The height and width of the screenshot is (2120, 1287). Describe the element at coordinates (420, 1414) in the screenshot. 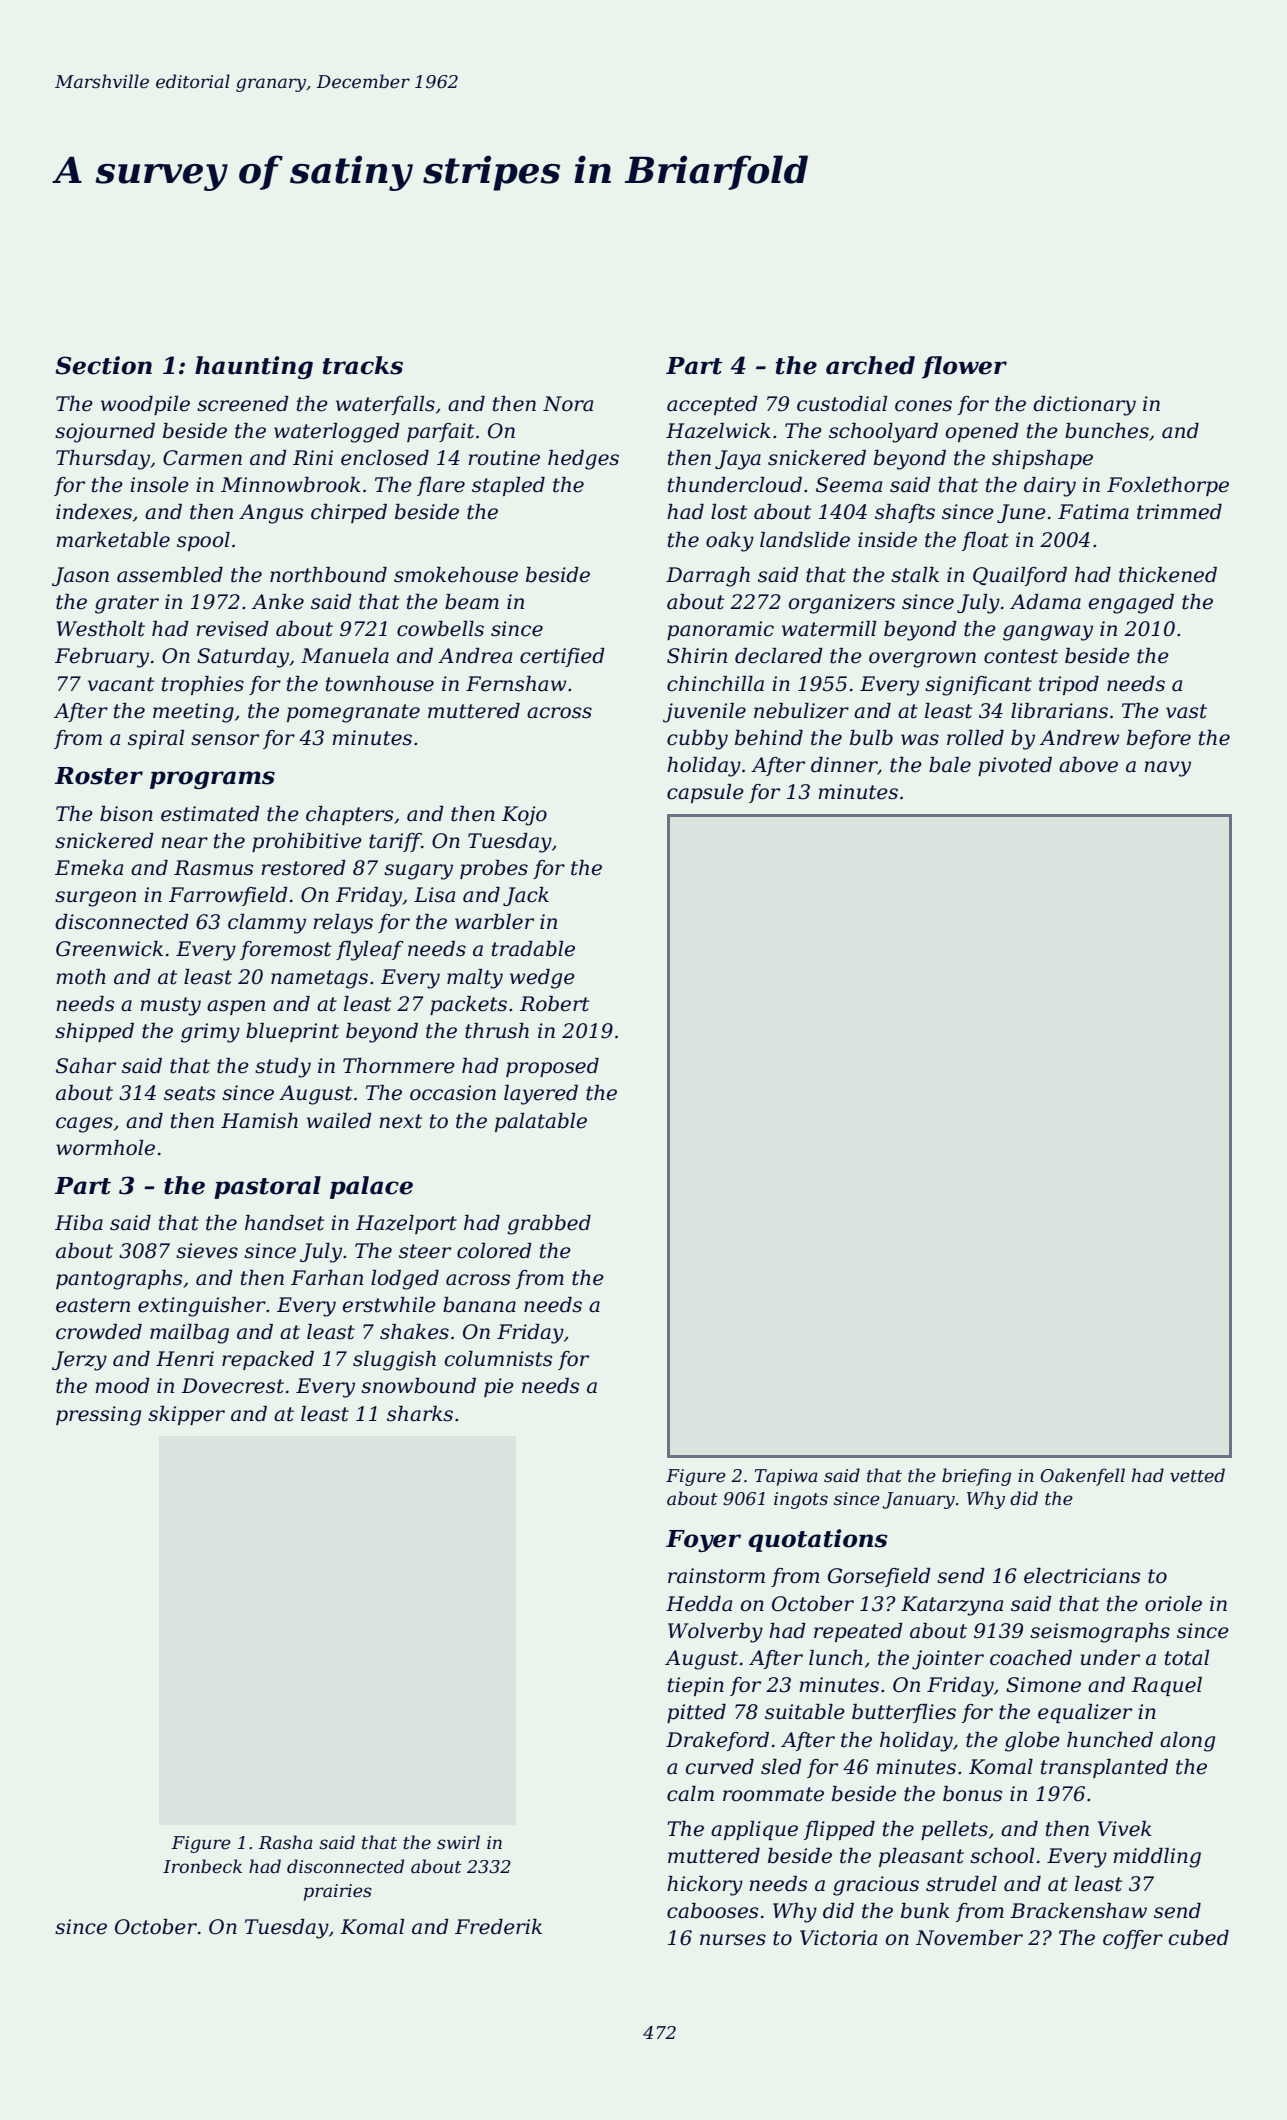

I see `sharks` at that location.
